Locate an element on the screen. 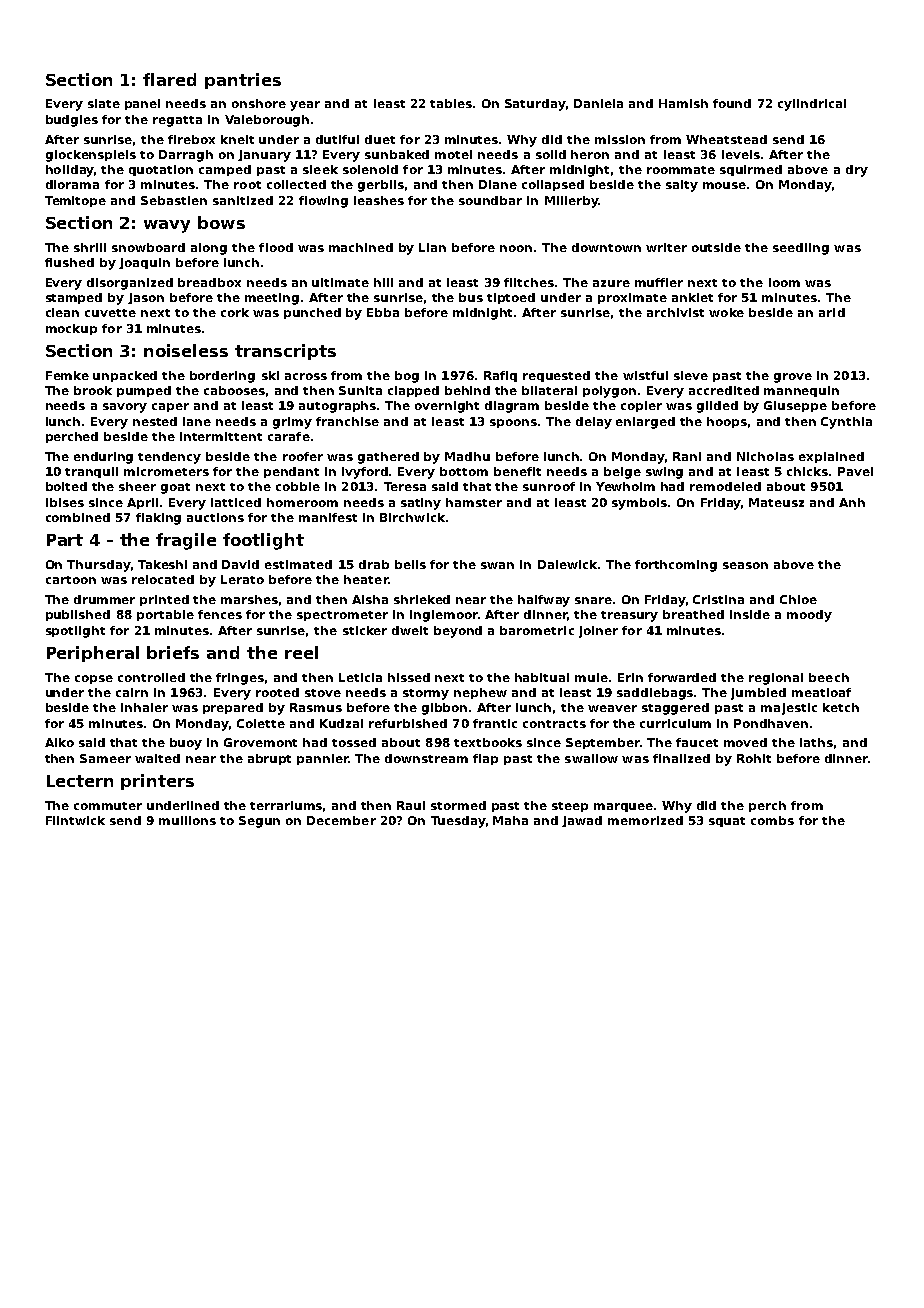  Pavel is located at coordinates (855, 471).
